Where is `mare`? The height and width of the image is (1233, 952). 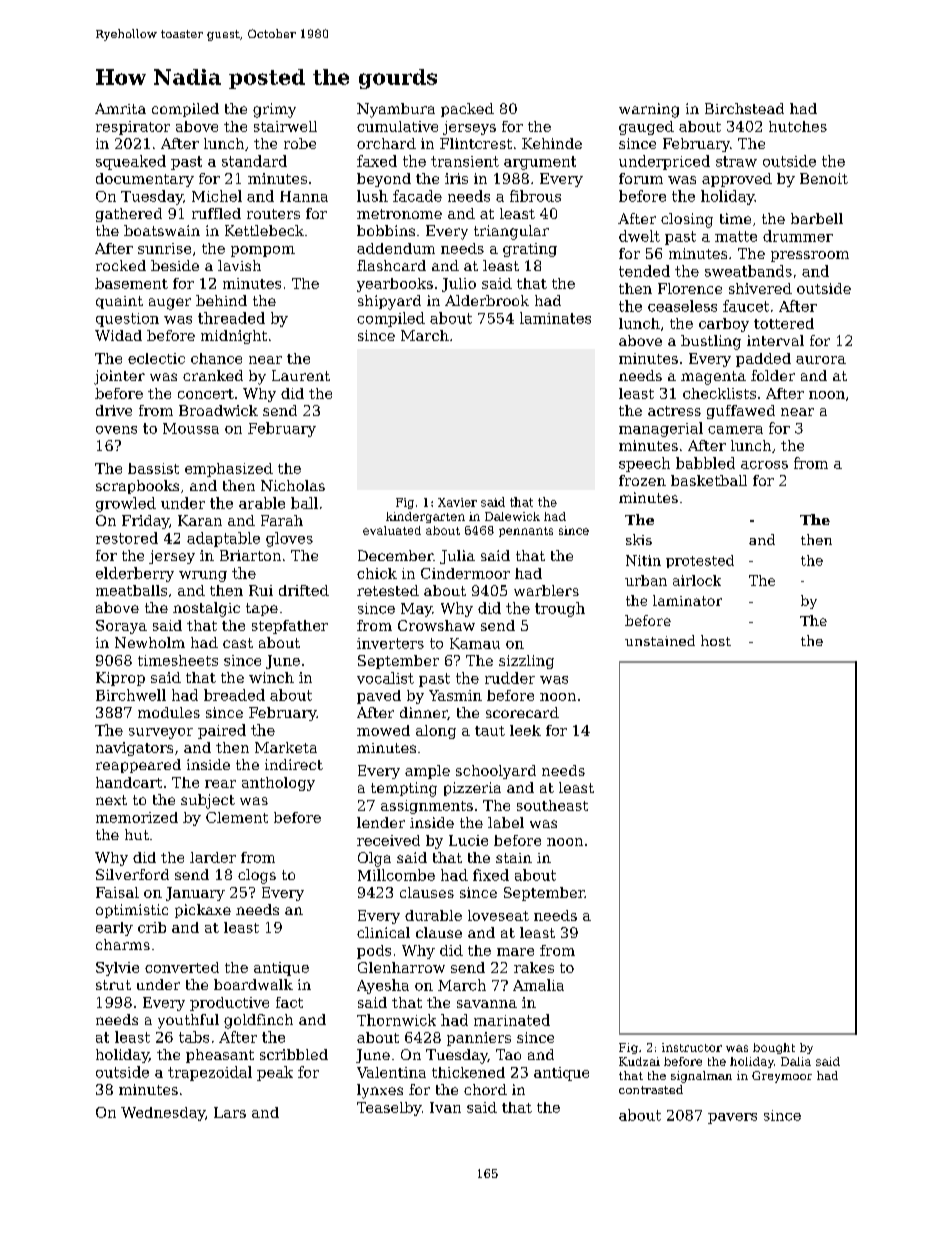
mare is located at coordinates (515, 952).
